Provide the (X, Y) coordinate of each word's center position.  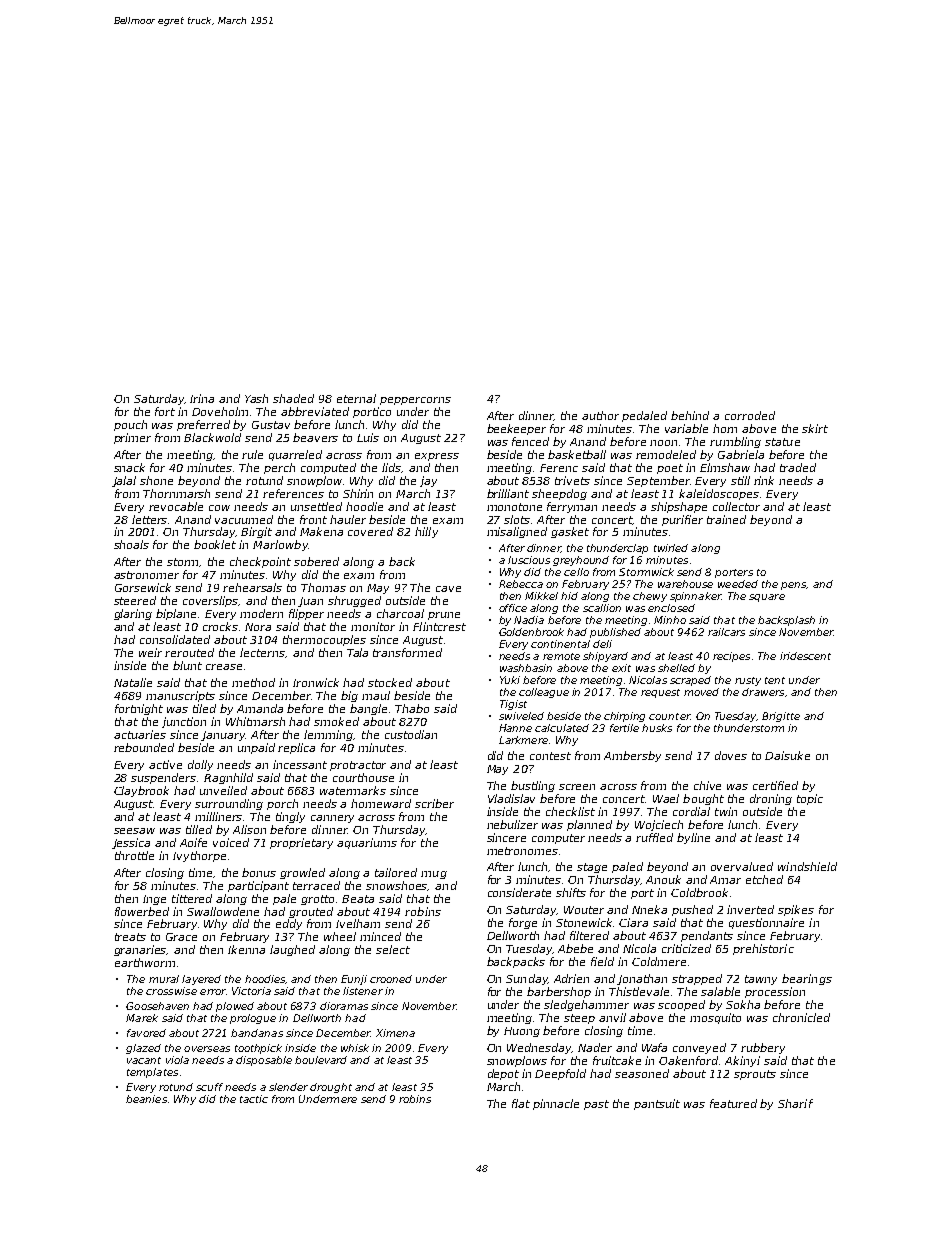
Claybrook (141, 791)
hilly (426, 532)
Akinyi (742, 1061)
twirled (671, 548)
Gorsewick (143, 587)
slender (288, 1087)
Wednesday (539, 1048)
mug (434, 875)
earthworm (145, 962)
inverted (750, 909)
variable (686, 428)
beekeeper (516, 429)
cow (219, 508)
